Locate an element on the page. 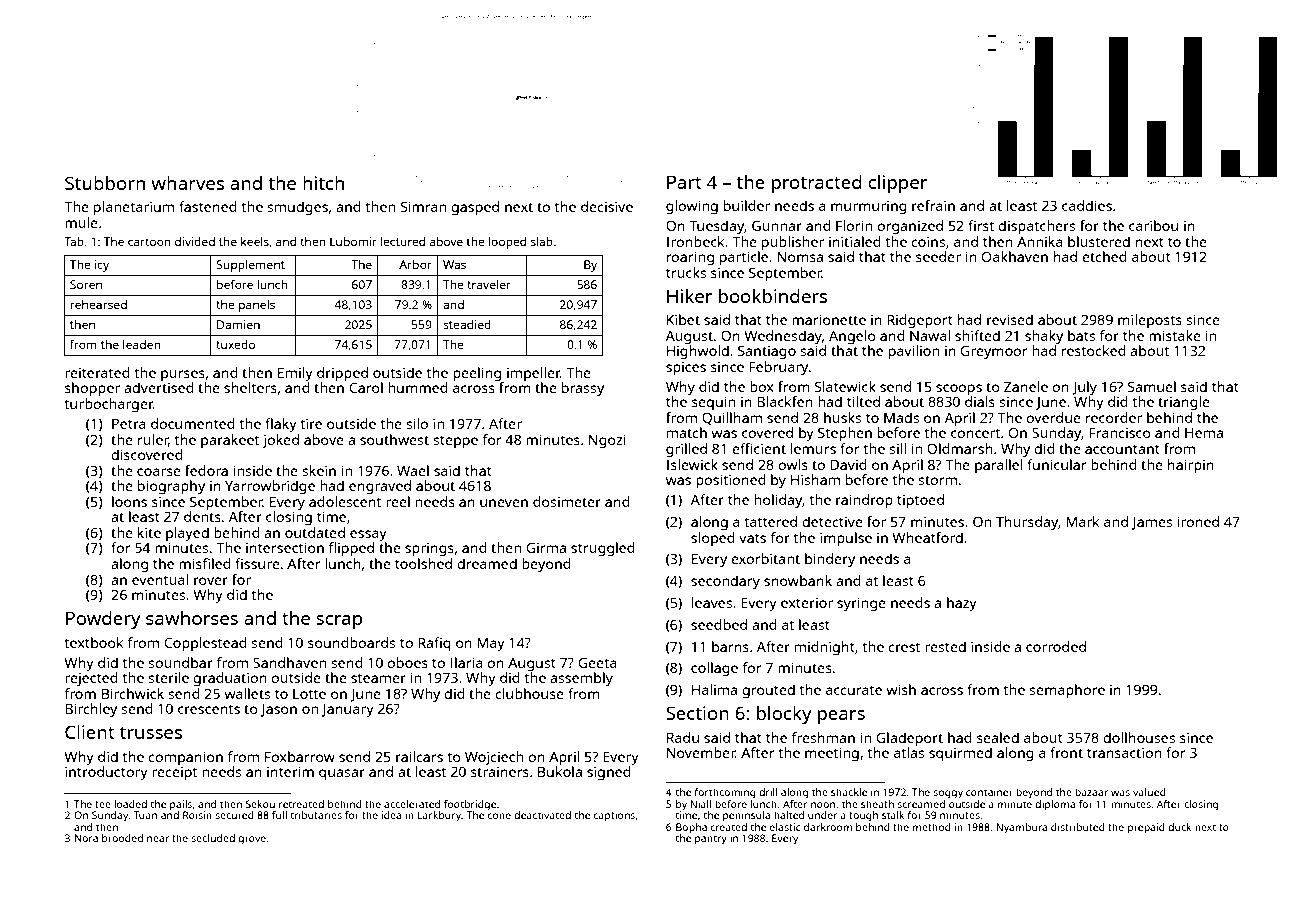 The height and width of the document is (924, 1308). Rafiq is located at coordinates (434, 644).
